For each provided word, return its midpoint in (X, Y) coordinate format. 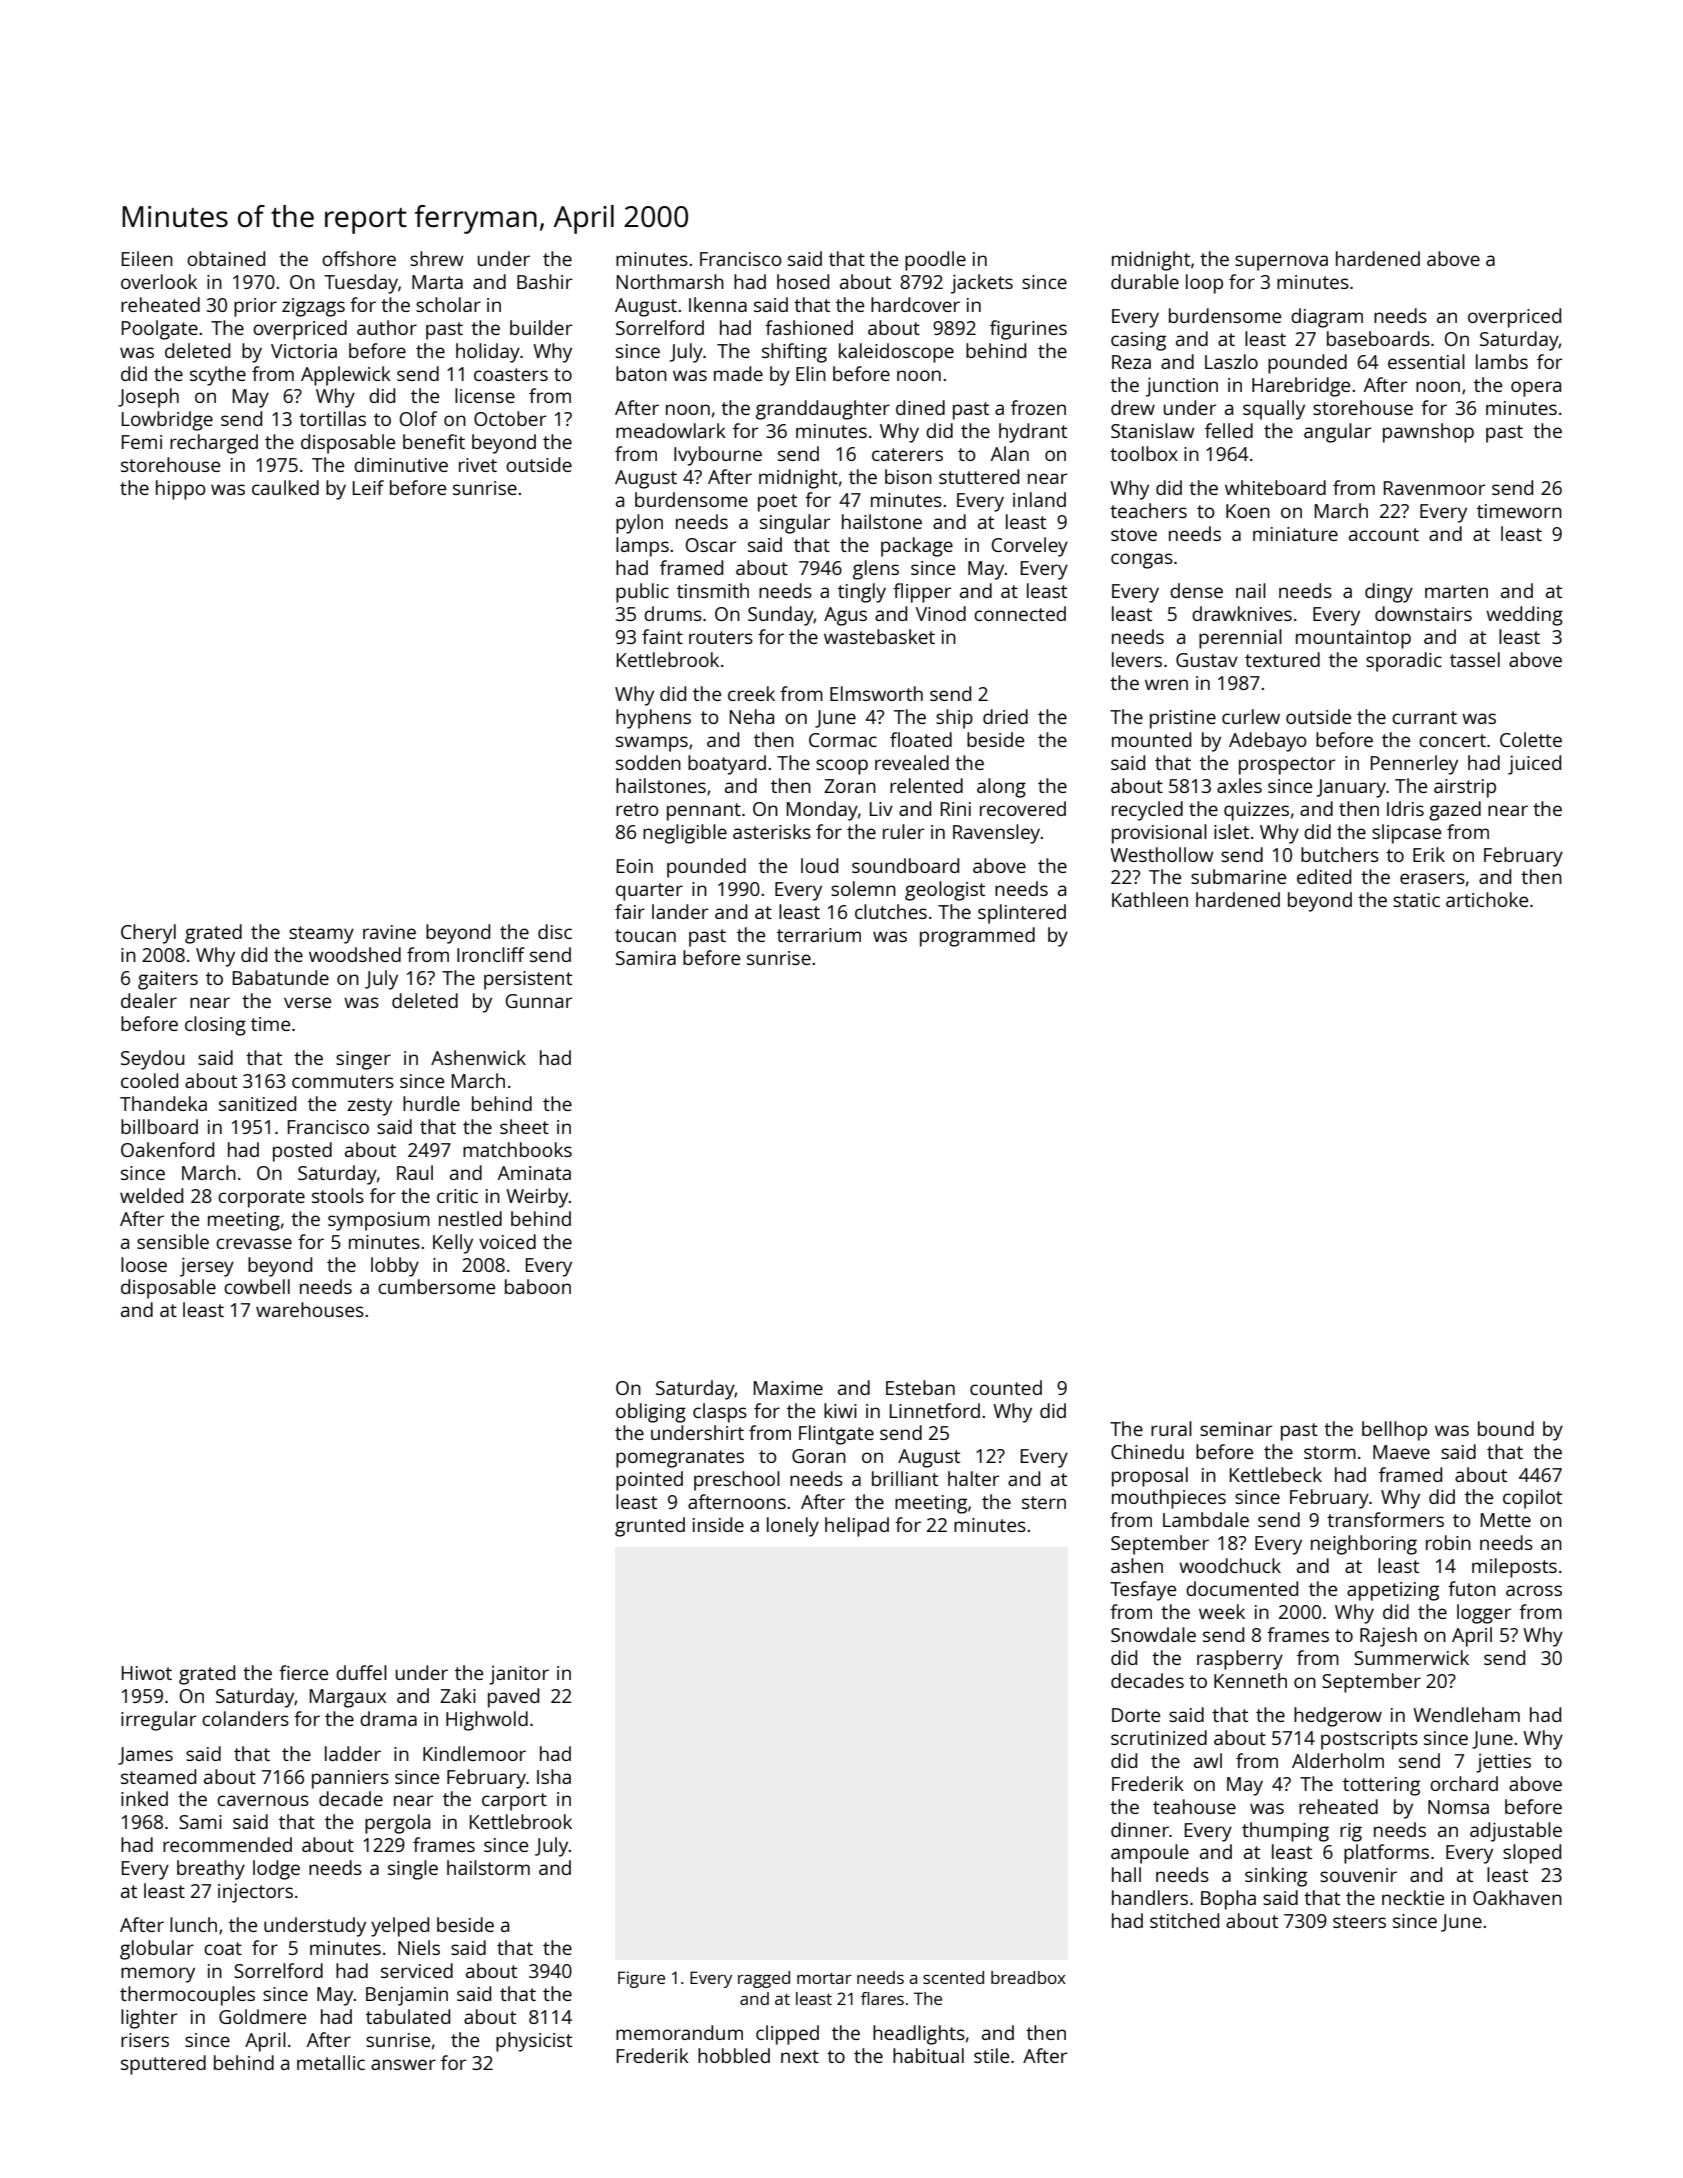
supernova (1281, 263)
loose (144, 1264)
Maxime (788, 1388)
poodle (935, 261)
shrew (436, 258)
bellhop (1394, 1431)
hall (1126, 1874)
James (145, 1756)
